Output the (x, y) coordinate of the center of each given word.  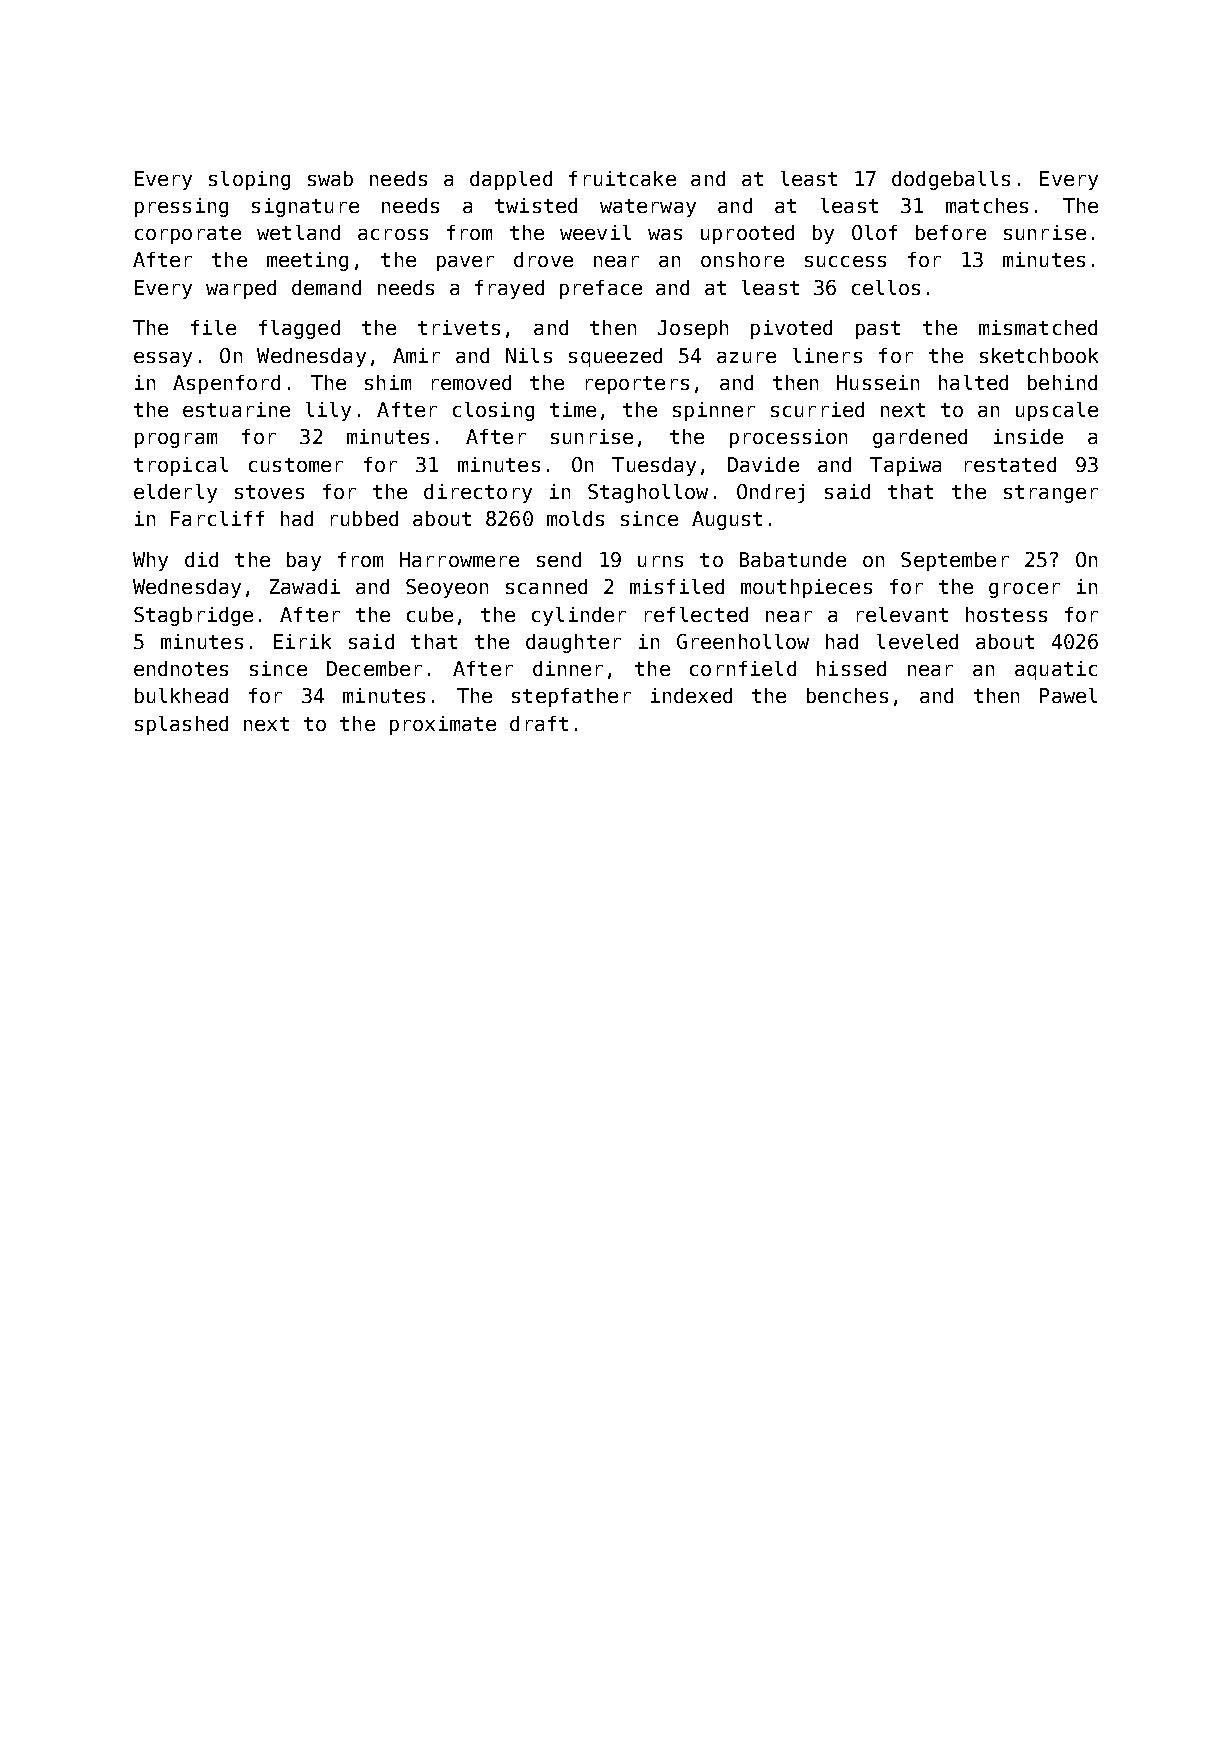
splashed (181, 725)
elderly (175, 493)
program (176, 440)
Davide (763, 464)
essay (163, 359)
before (951, 232)
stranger (1051, 494)
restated (1010, 464)
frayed (509, 289)
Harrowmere (459, 559)
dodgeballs (951, 180)
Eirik (302, 641)
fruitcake (622, 178)
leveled (917, 641)
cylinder (579, 616)
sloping (249, 180)
